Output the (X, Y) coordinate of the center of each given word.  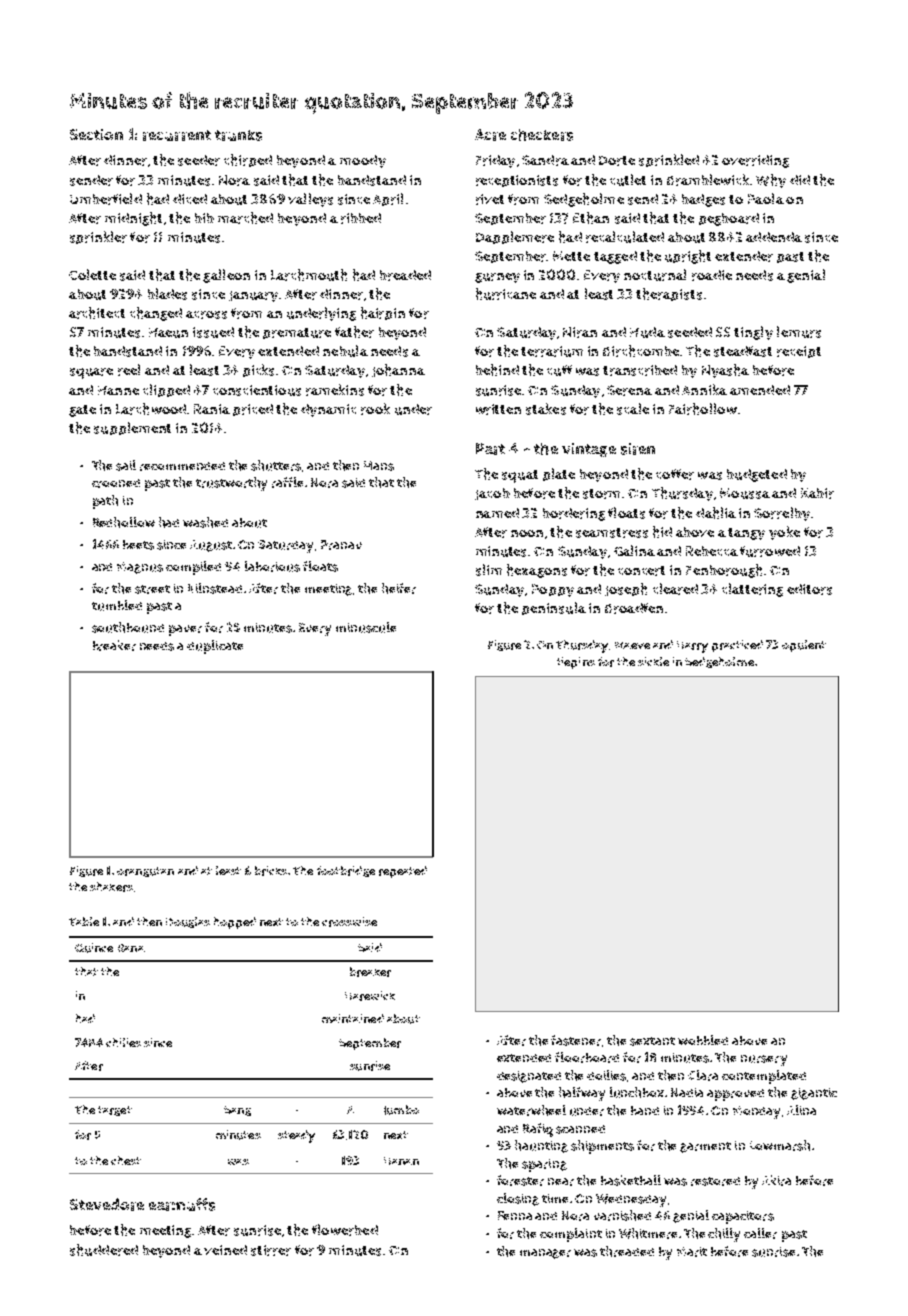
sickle (653, 661)
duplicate (215, 647)
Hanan (401, 1161)
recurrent (177, 135)
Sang (237, 1111)
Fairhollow (703, 409)
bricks (271, 871)
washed (205, 522)
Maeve (632, 645)
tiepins (576, 663)
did (800, 180)
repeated (403, 872)
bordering (574, 514)
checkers (542, 135)
